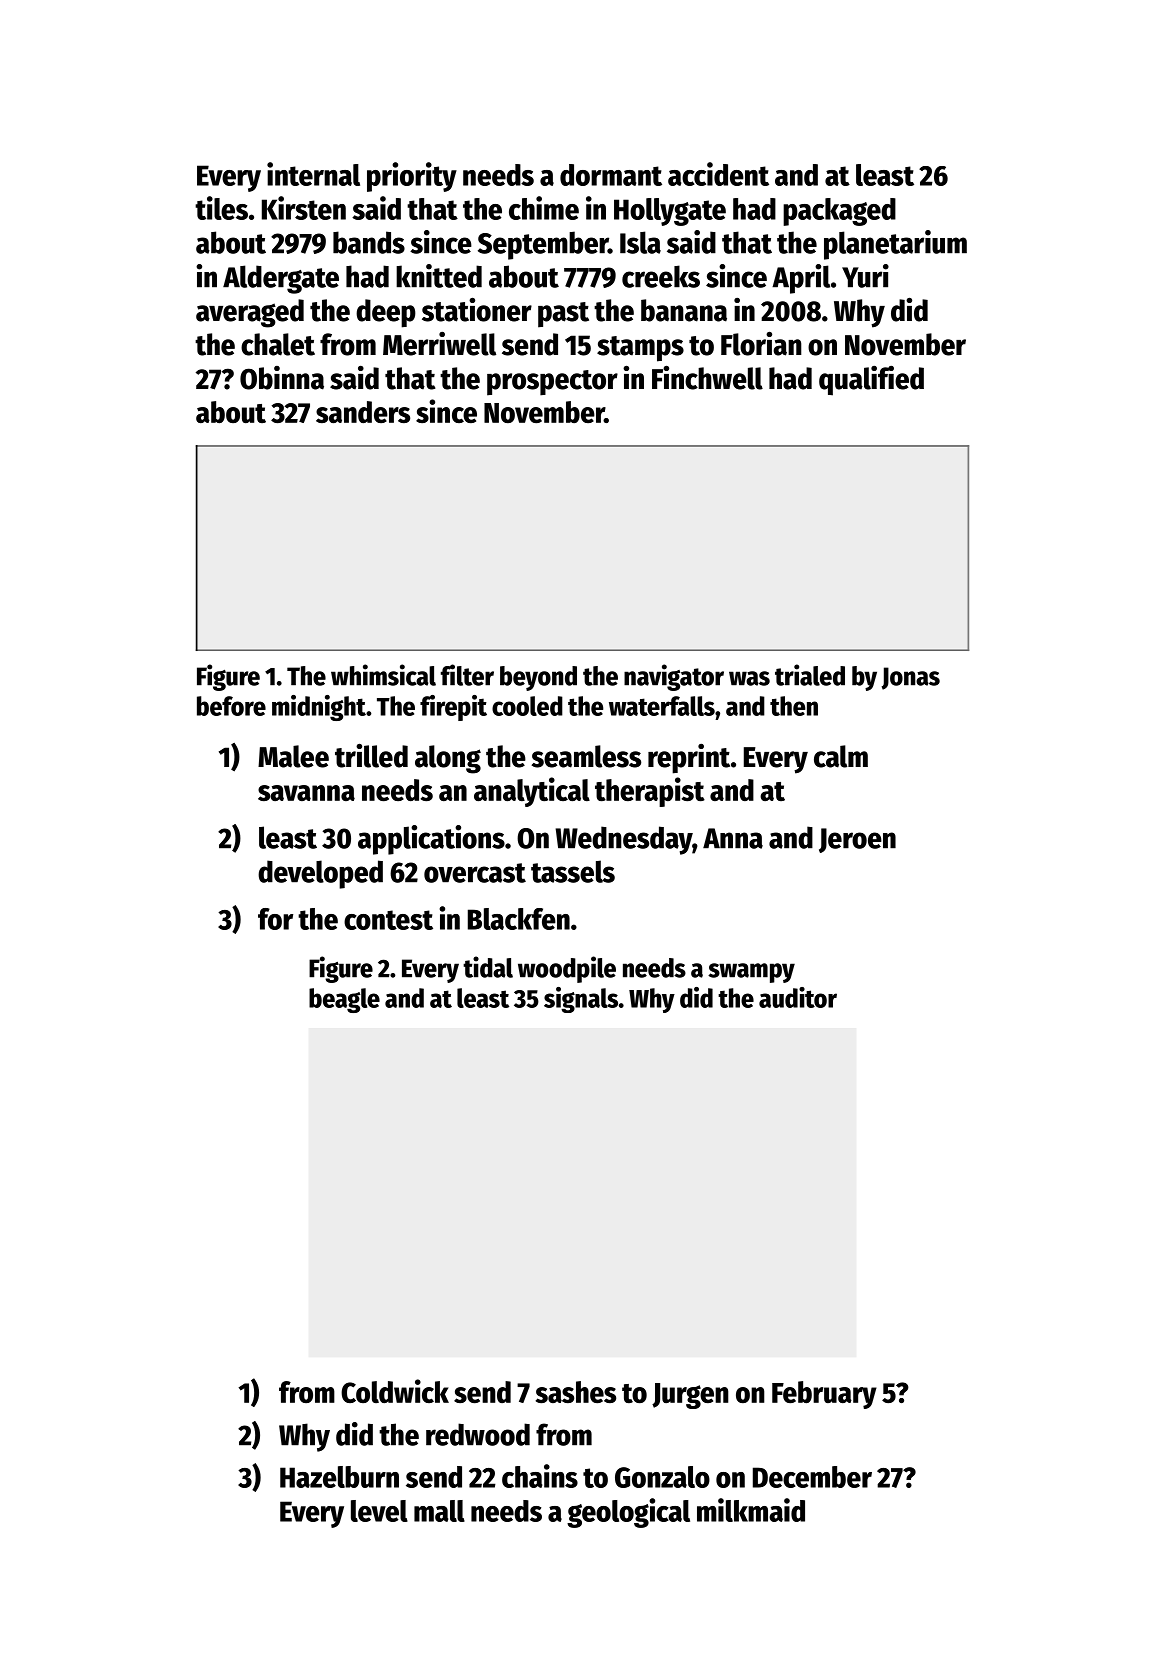  Describe the element at coordinates (379, 1511) in the screenshot. I see `level` at that location.
